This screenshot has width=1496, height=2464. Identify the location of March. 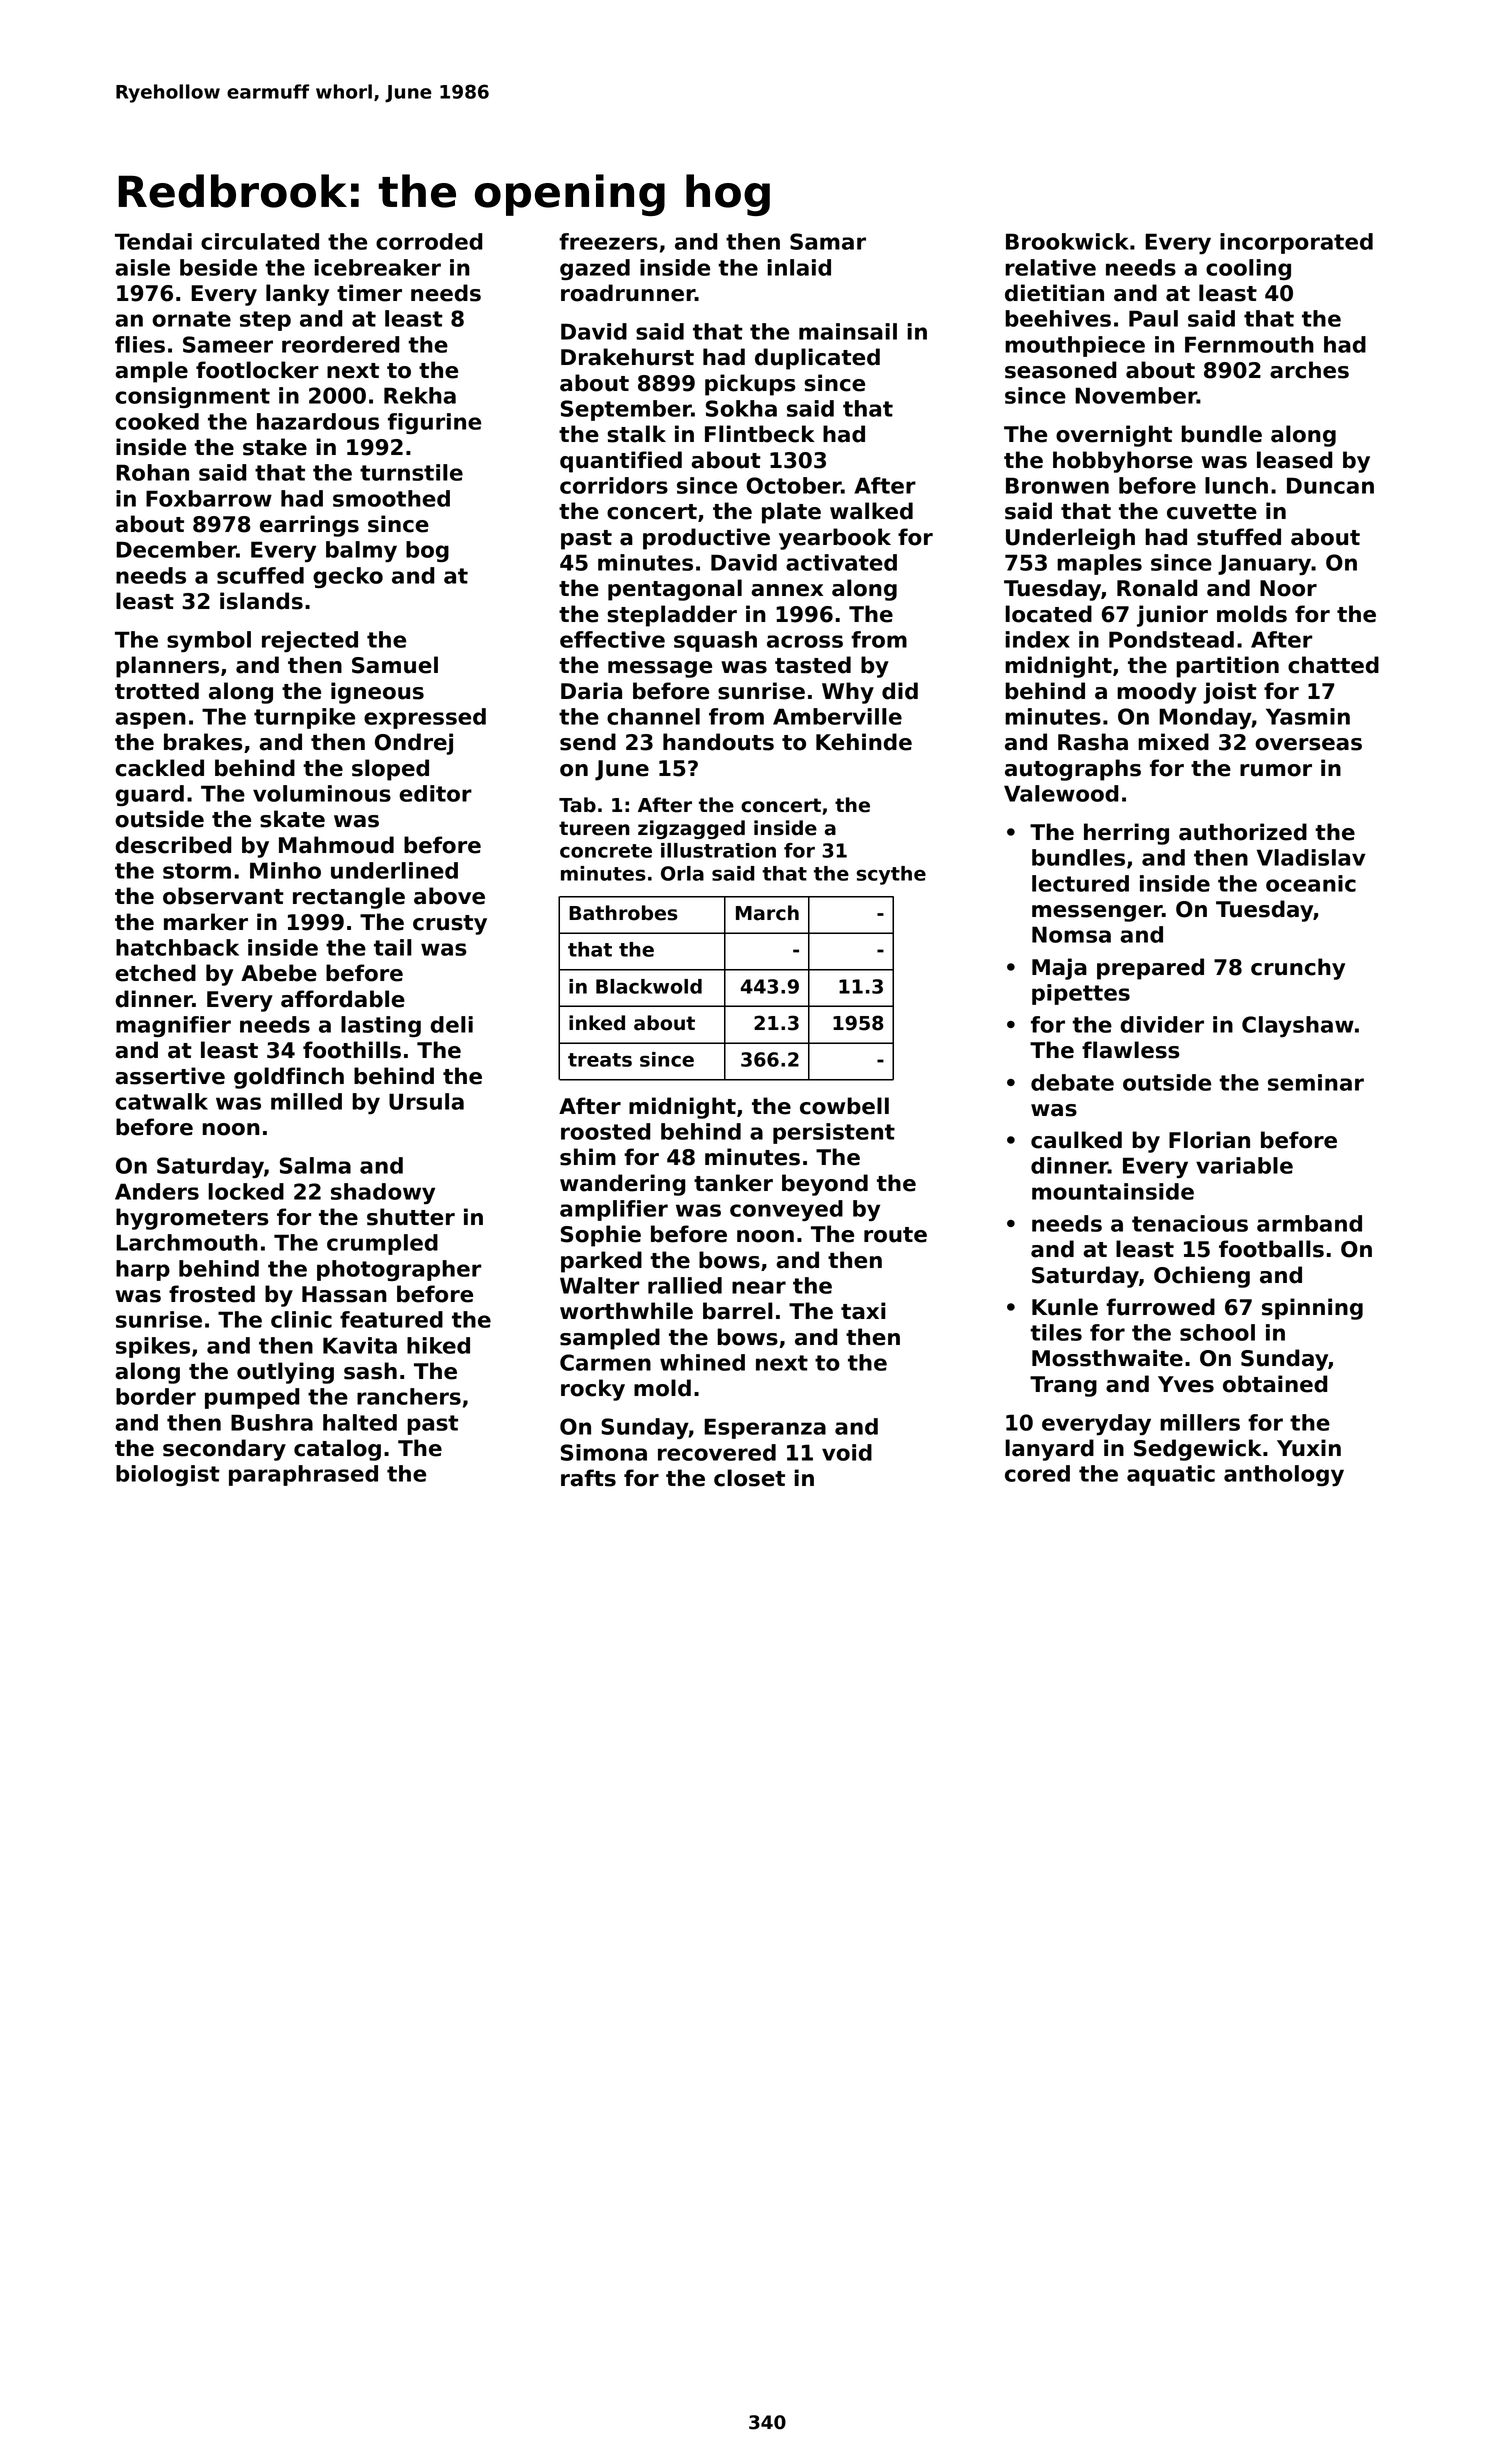
(767, 913).
